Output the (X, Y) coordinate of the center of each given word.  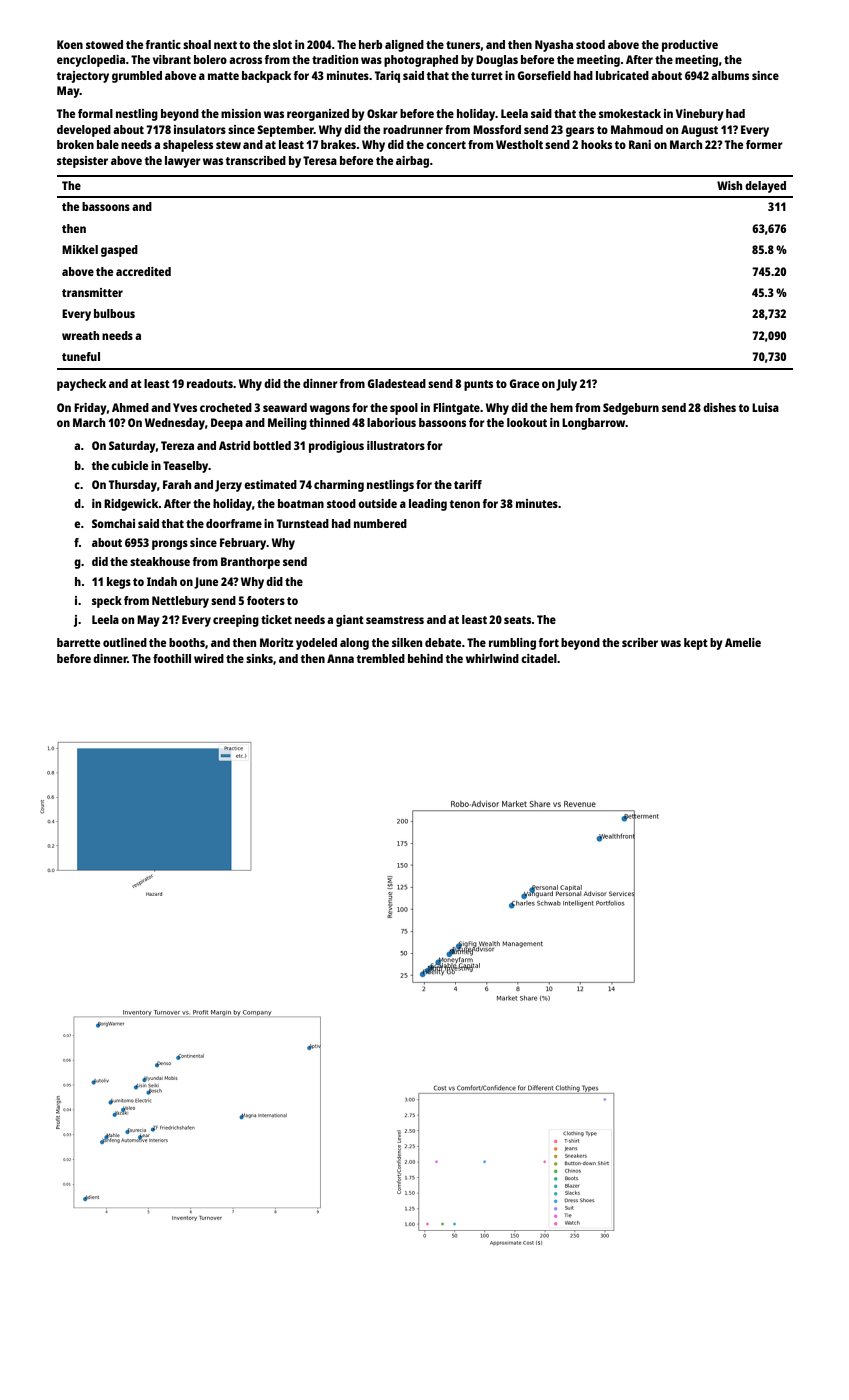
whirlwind (492, 658)
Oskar (382, 113)
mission (241, 113)
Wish (729, 185)
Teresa (320, 160)
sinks (259, 658)
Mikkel (80, 249)
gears (580, 132)
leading (428, 505)
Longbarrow (594, 424)
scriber (640, 642)
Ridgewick (131, 505)
